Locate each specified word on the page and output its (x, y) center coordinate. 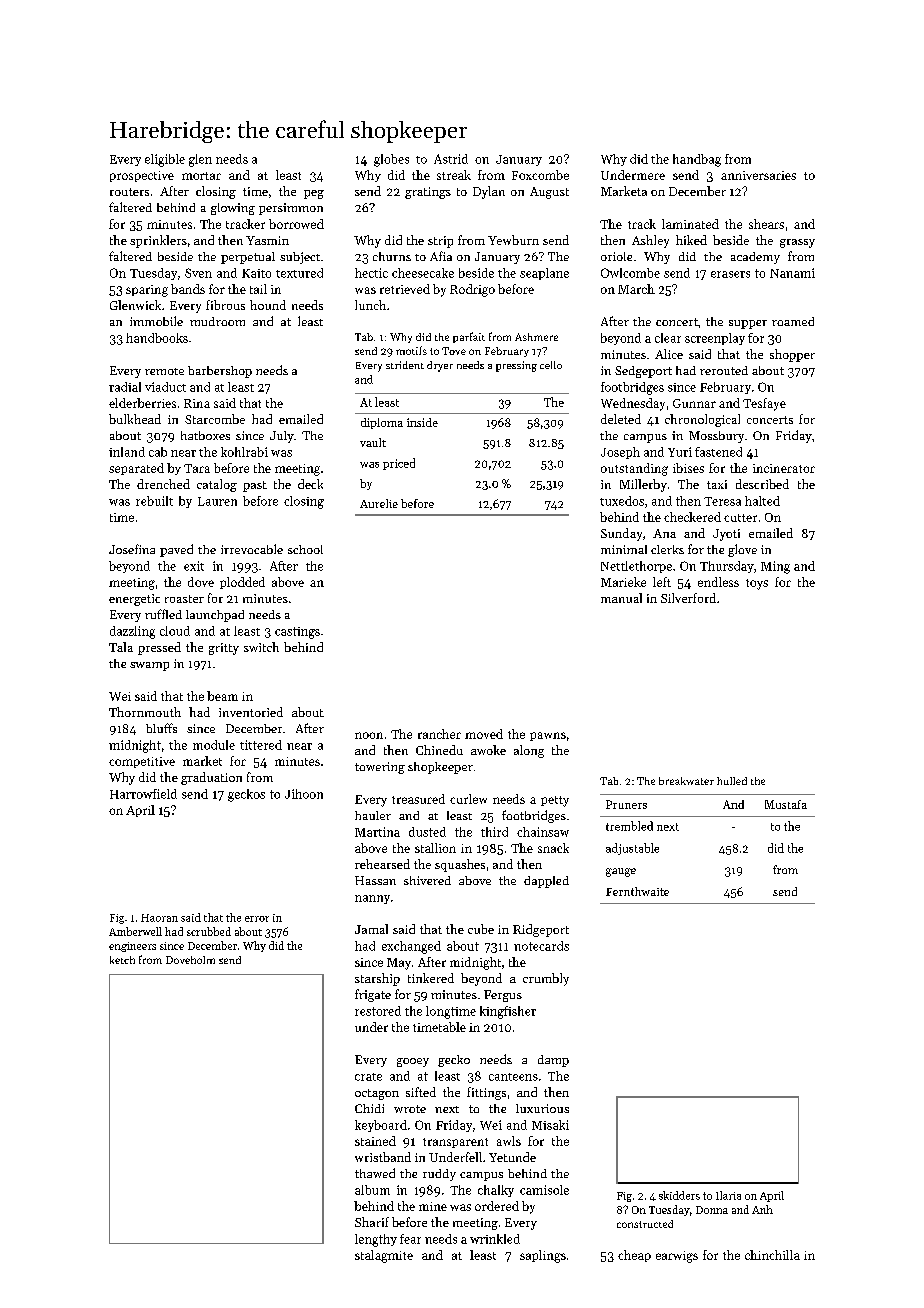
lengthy (376, 1240)
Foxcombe (540, 175)
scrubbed (209, 931)
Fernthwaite (637, 891)
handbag (697, 160)
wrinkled (495, 1239)
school (305, 549)
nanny (372, 899)
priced (399, 464)
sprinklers (158, 241)
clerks (667, 549)
